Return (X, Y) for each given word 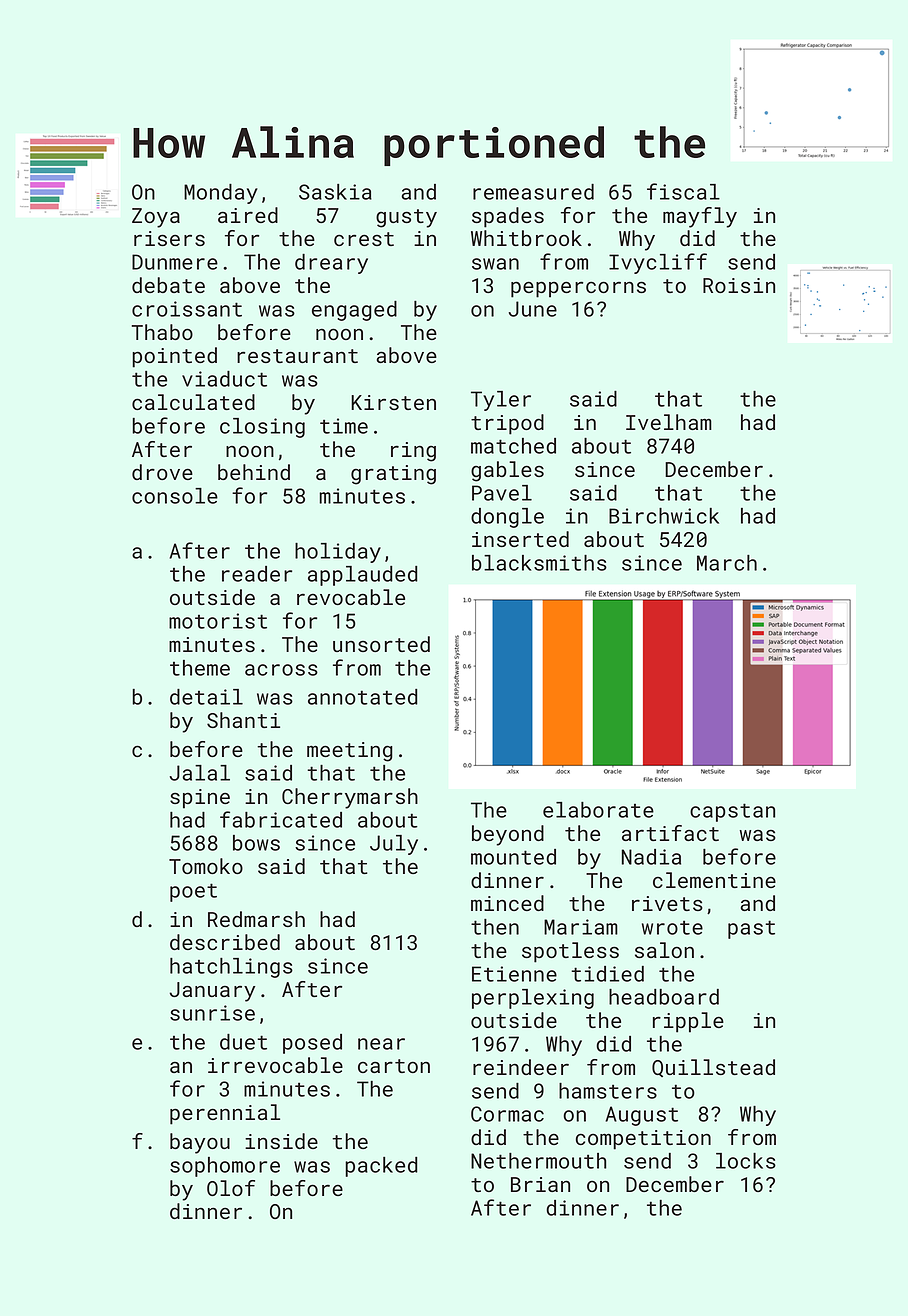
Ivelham (669, 422)
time (344, 426)
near (381, 1044)
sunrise (212, 1013)
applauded (363, 576)
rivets (667, 903)
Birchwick (664, 516)
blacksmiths (539, 563)
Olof (231, 1188)
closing (262, 428)
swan (495, 264)
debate (168, 285)
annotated (363, 697)
